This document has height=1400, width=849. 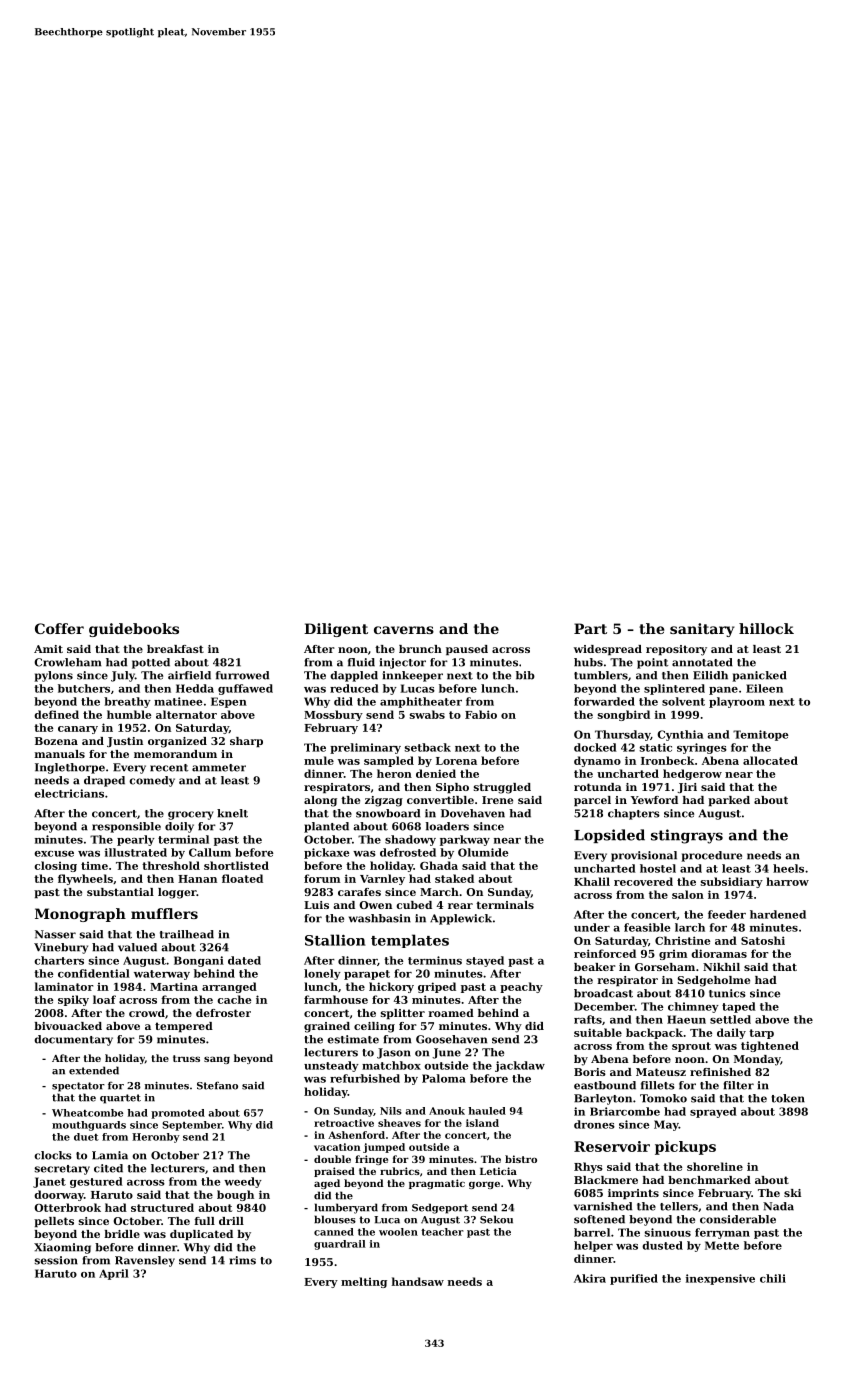 What do you see at coordinates (634, 1279) in the document?
I see `purified` at bounding box center [634, 1279].
